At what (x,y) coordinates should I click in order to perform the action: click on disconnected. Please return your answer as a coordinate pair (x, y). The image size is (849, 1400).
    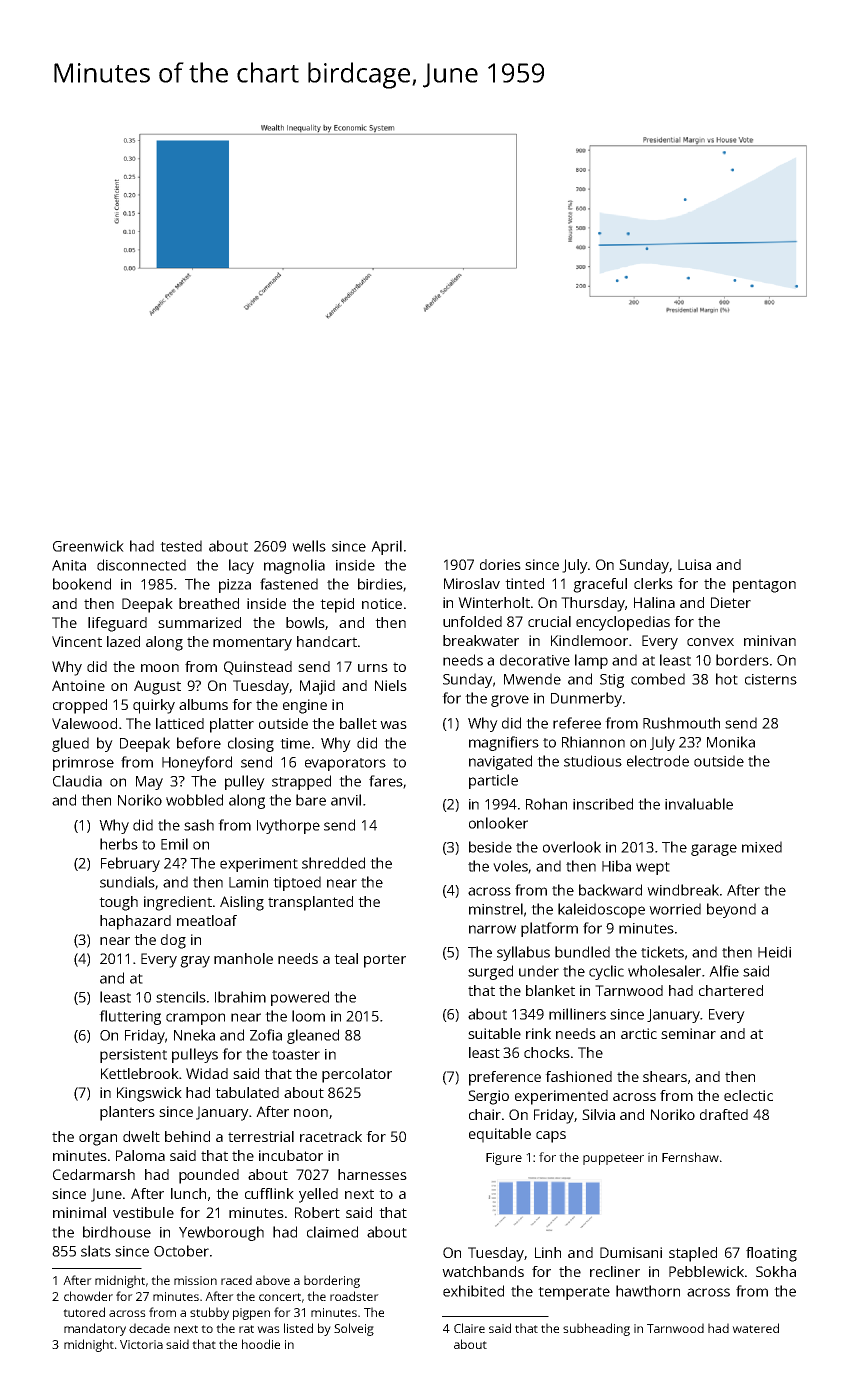
    Looking at the image, I should click on (141, 565).
